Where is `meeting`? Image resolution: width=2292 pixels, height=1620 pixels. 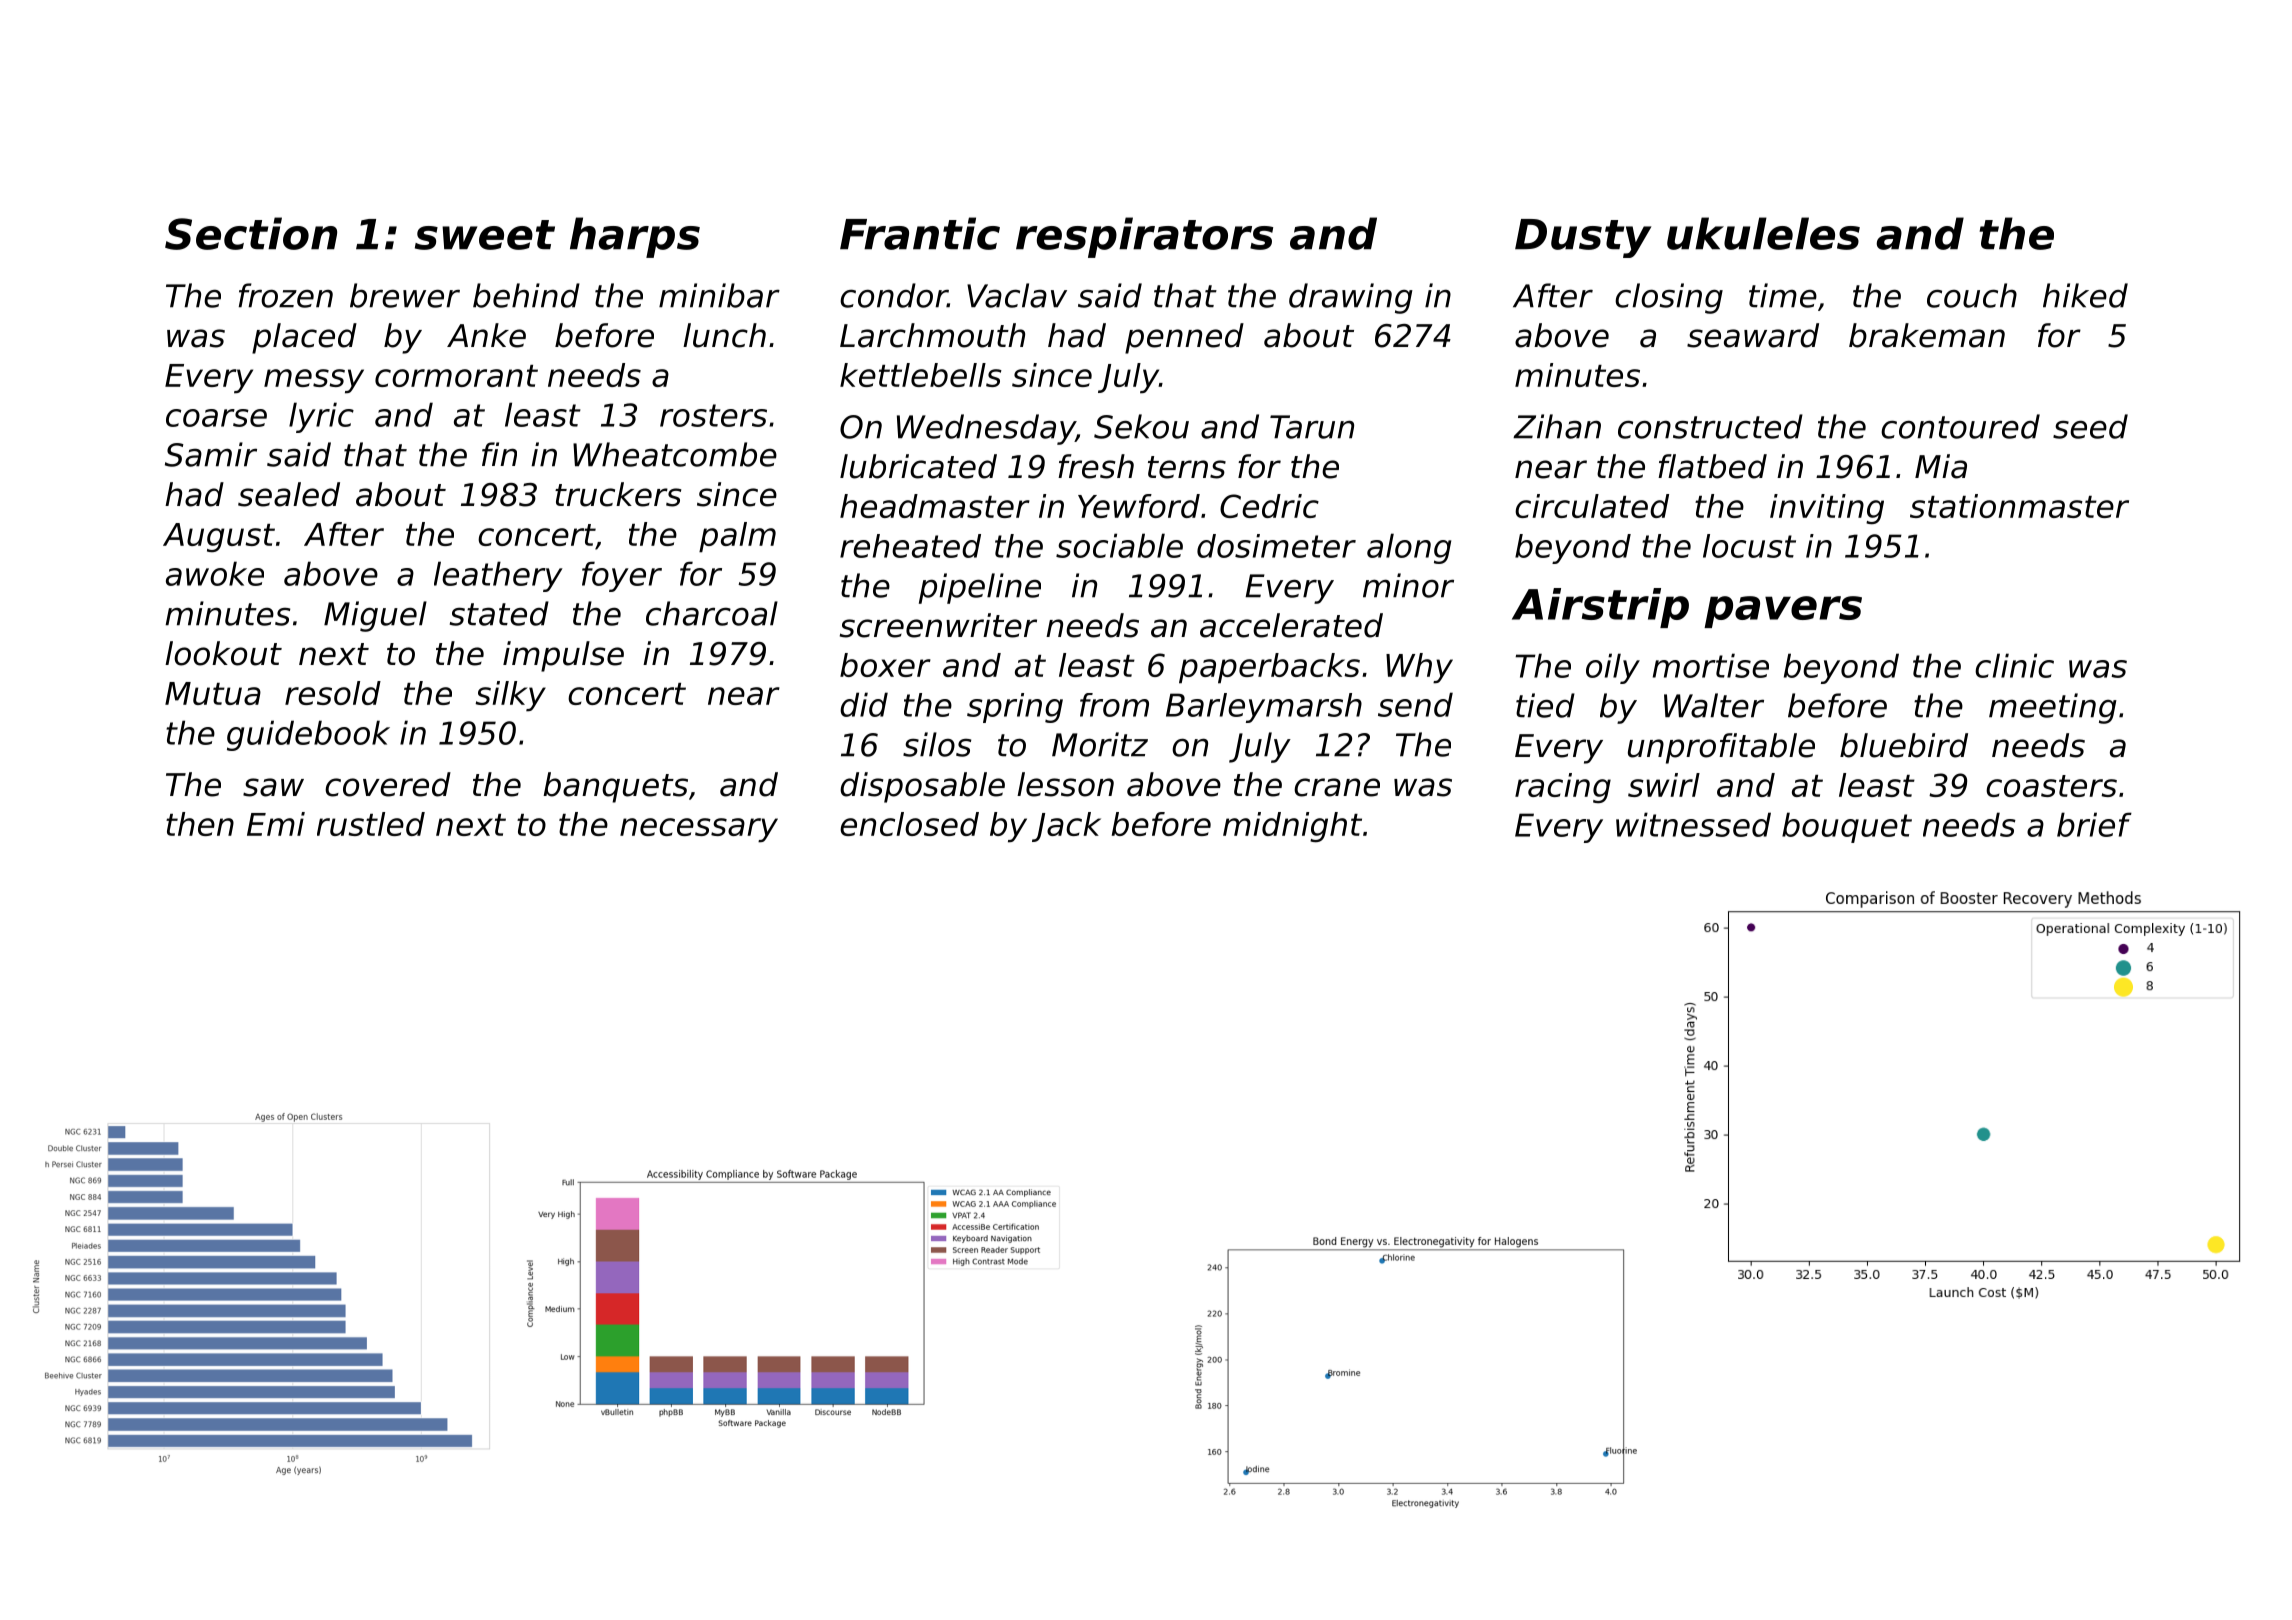 meeting is located at coordinates (2053, 708).
